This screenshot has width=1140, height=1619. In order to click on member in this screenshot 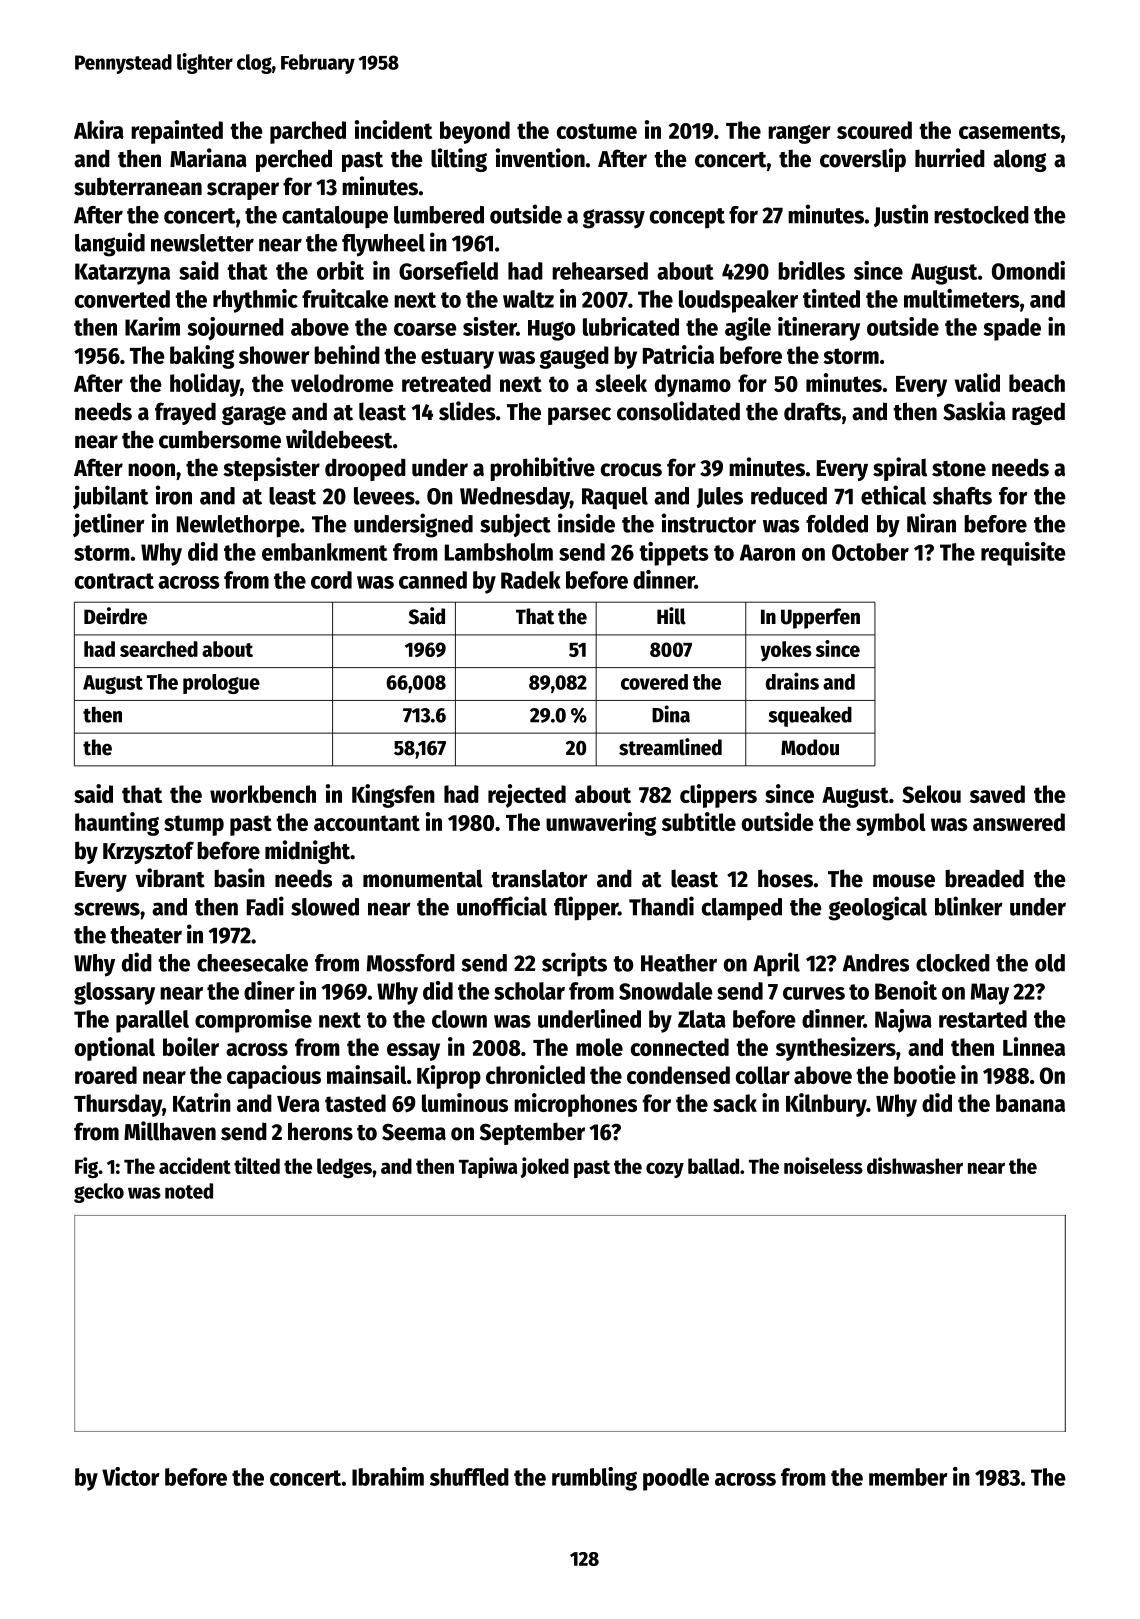, I will do `click(908, 1477)`.
